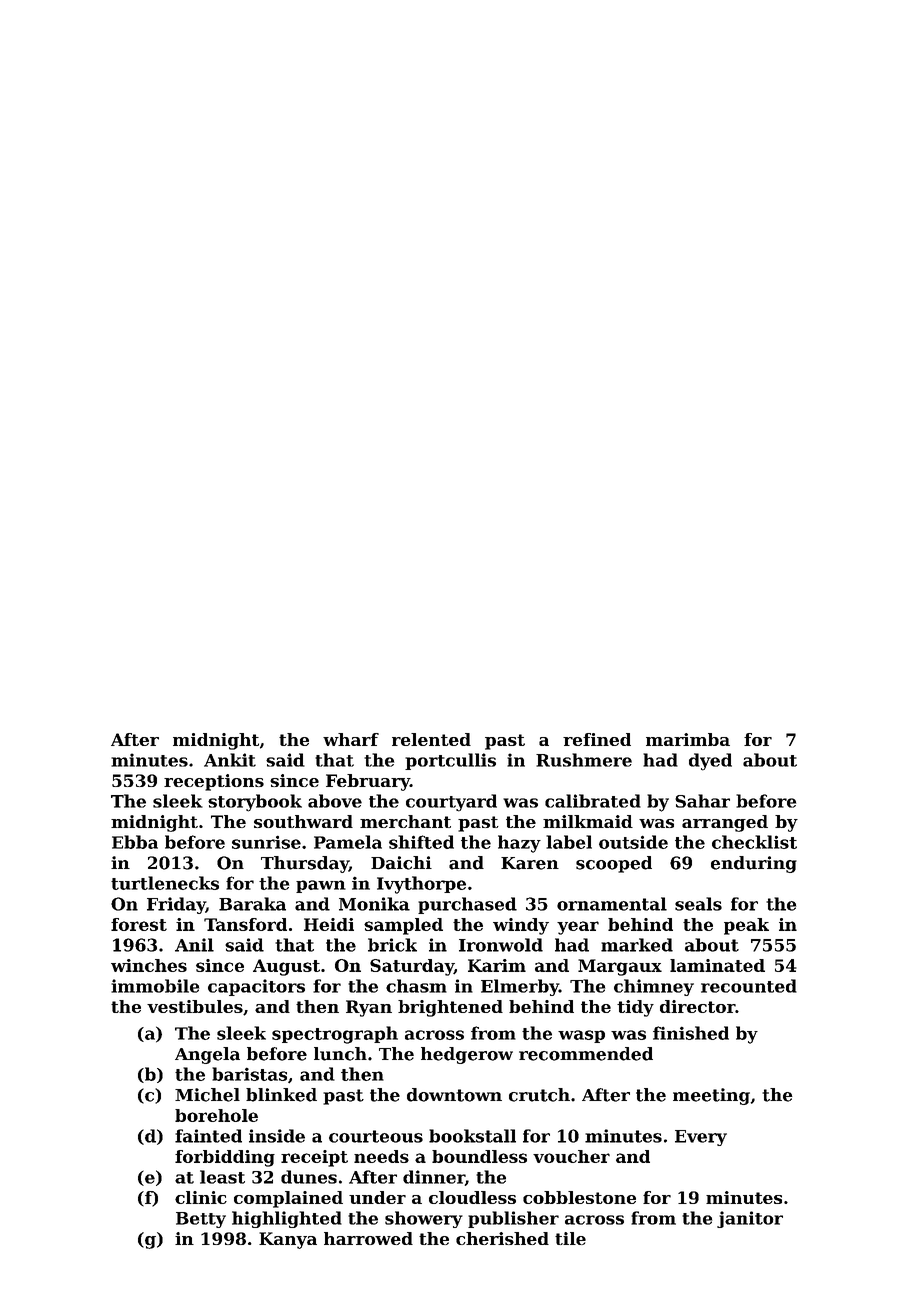 The width and height of the document is (908, 1316). I want to click on courteous, so click(376, 1136).
